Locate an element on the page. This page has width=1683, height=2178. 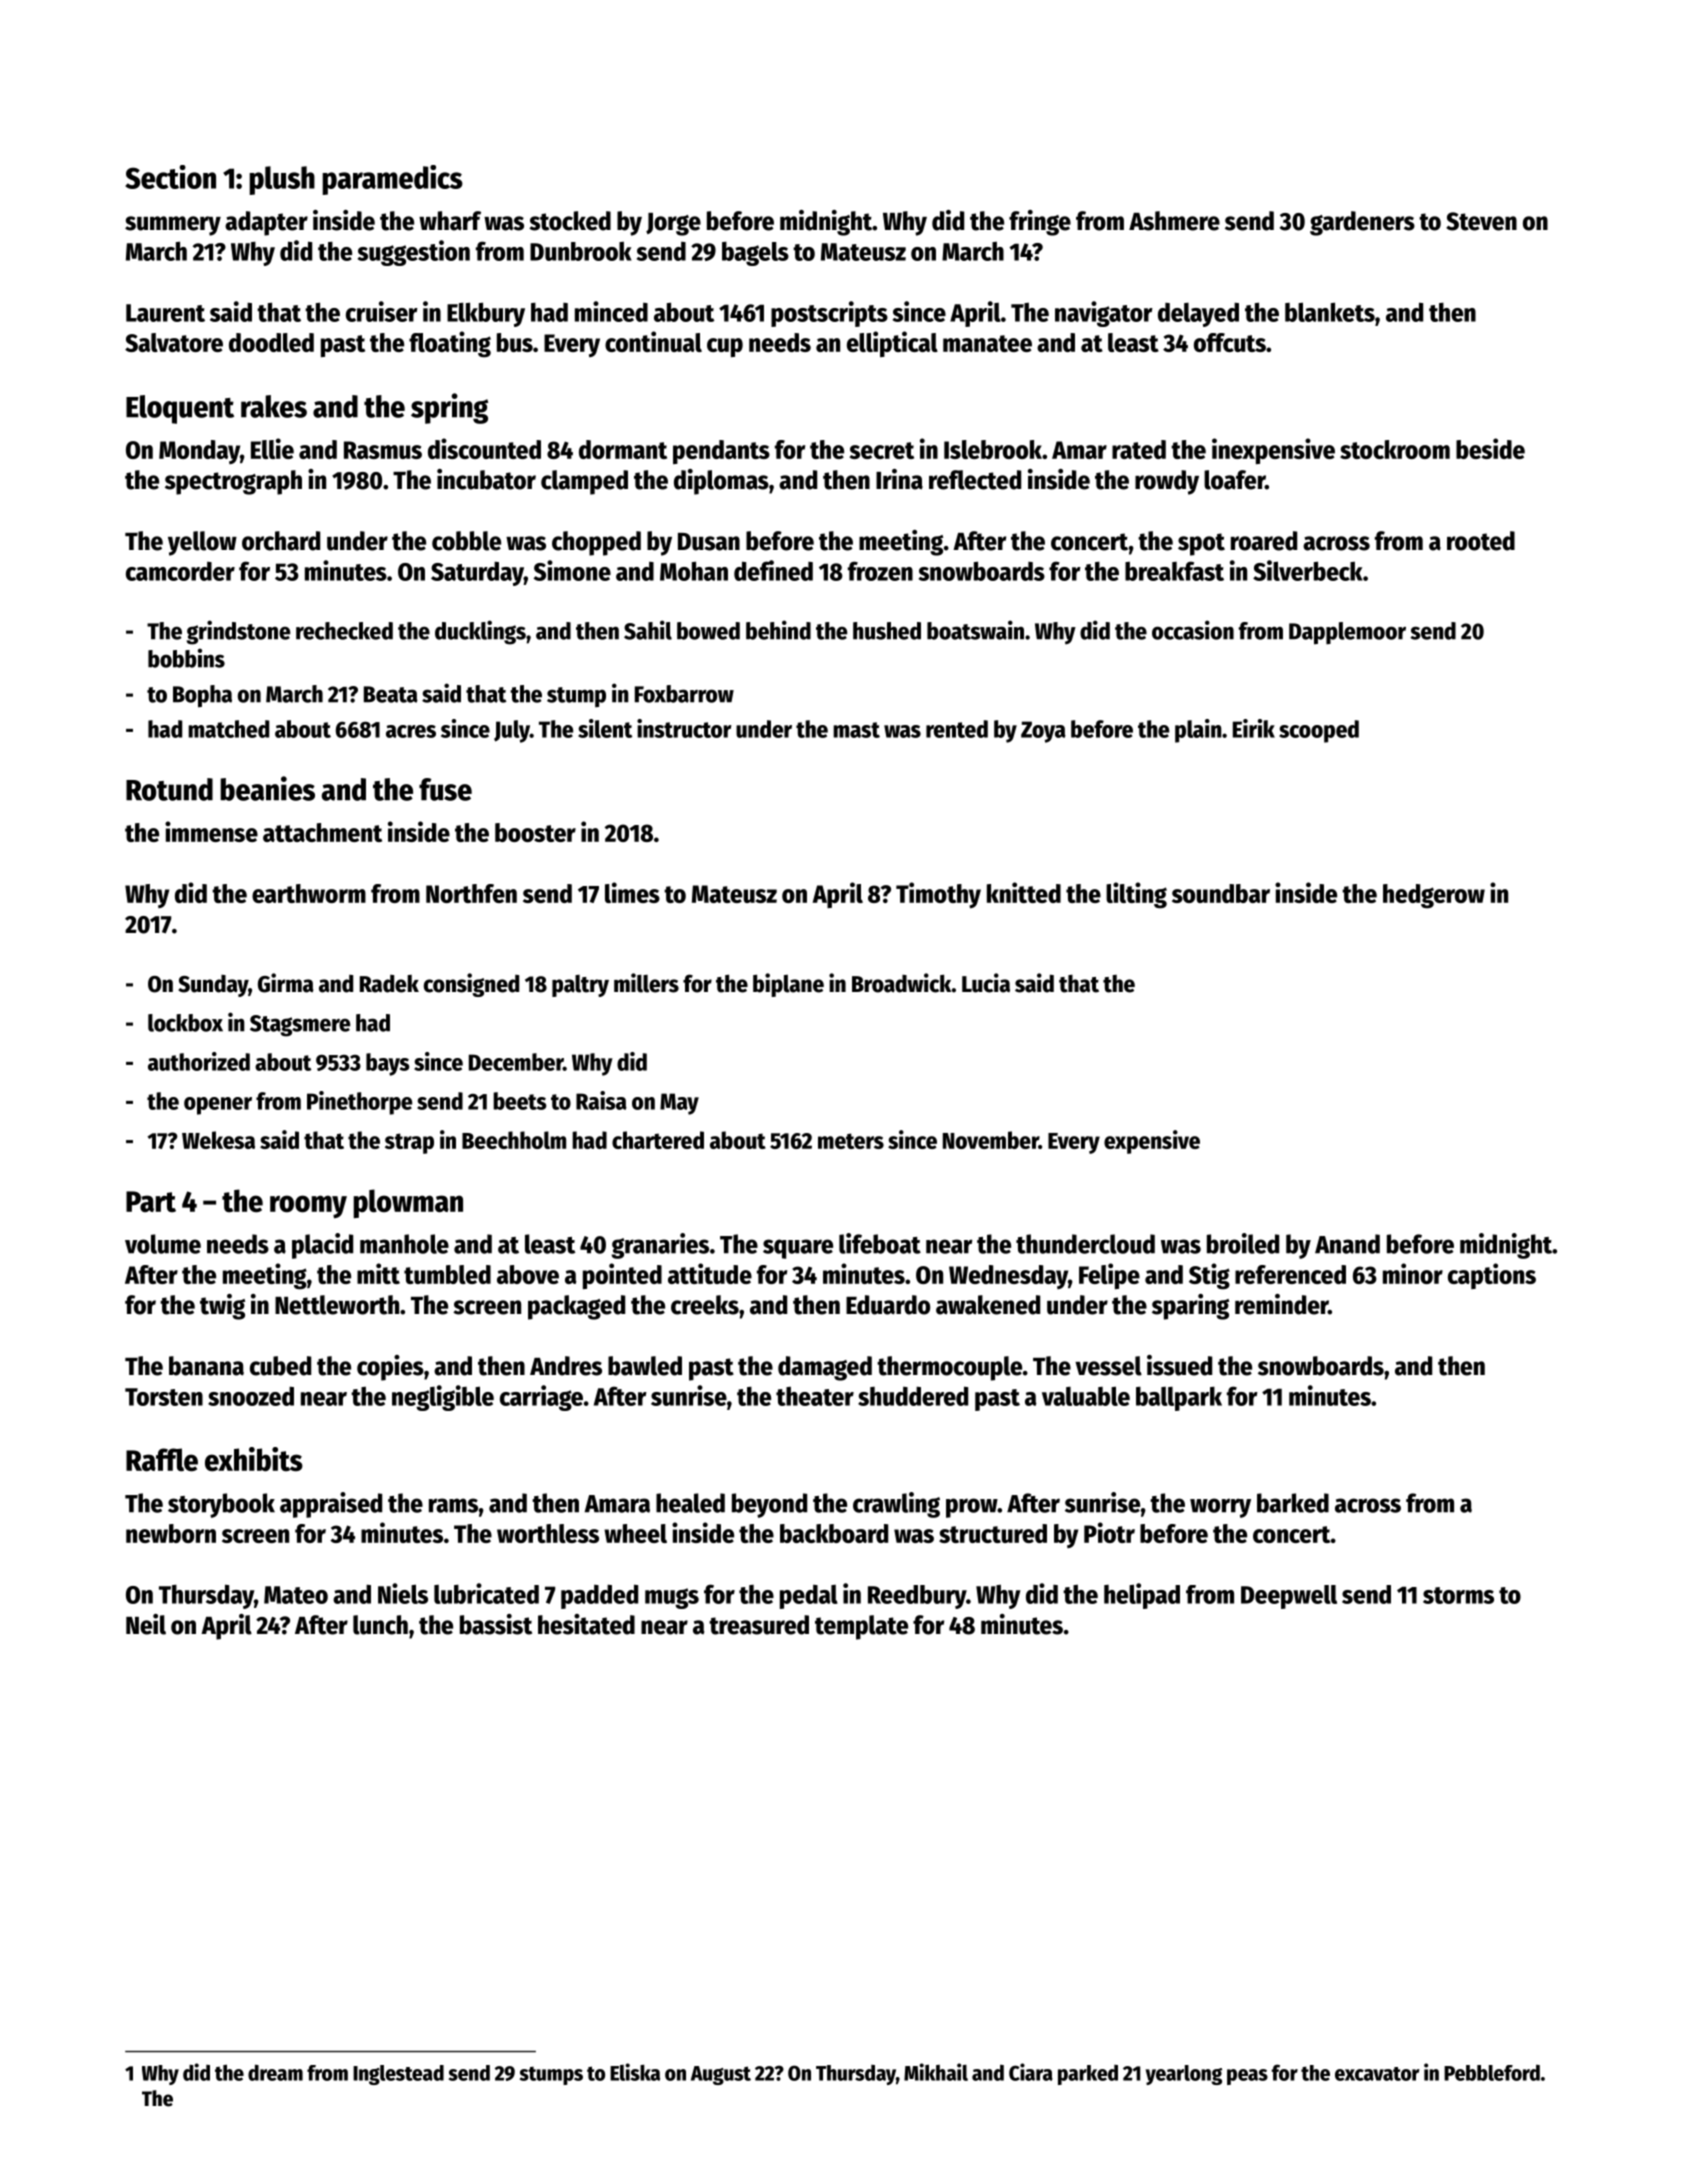
granaries is located at coordinates (660, 1246).
